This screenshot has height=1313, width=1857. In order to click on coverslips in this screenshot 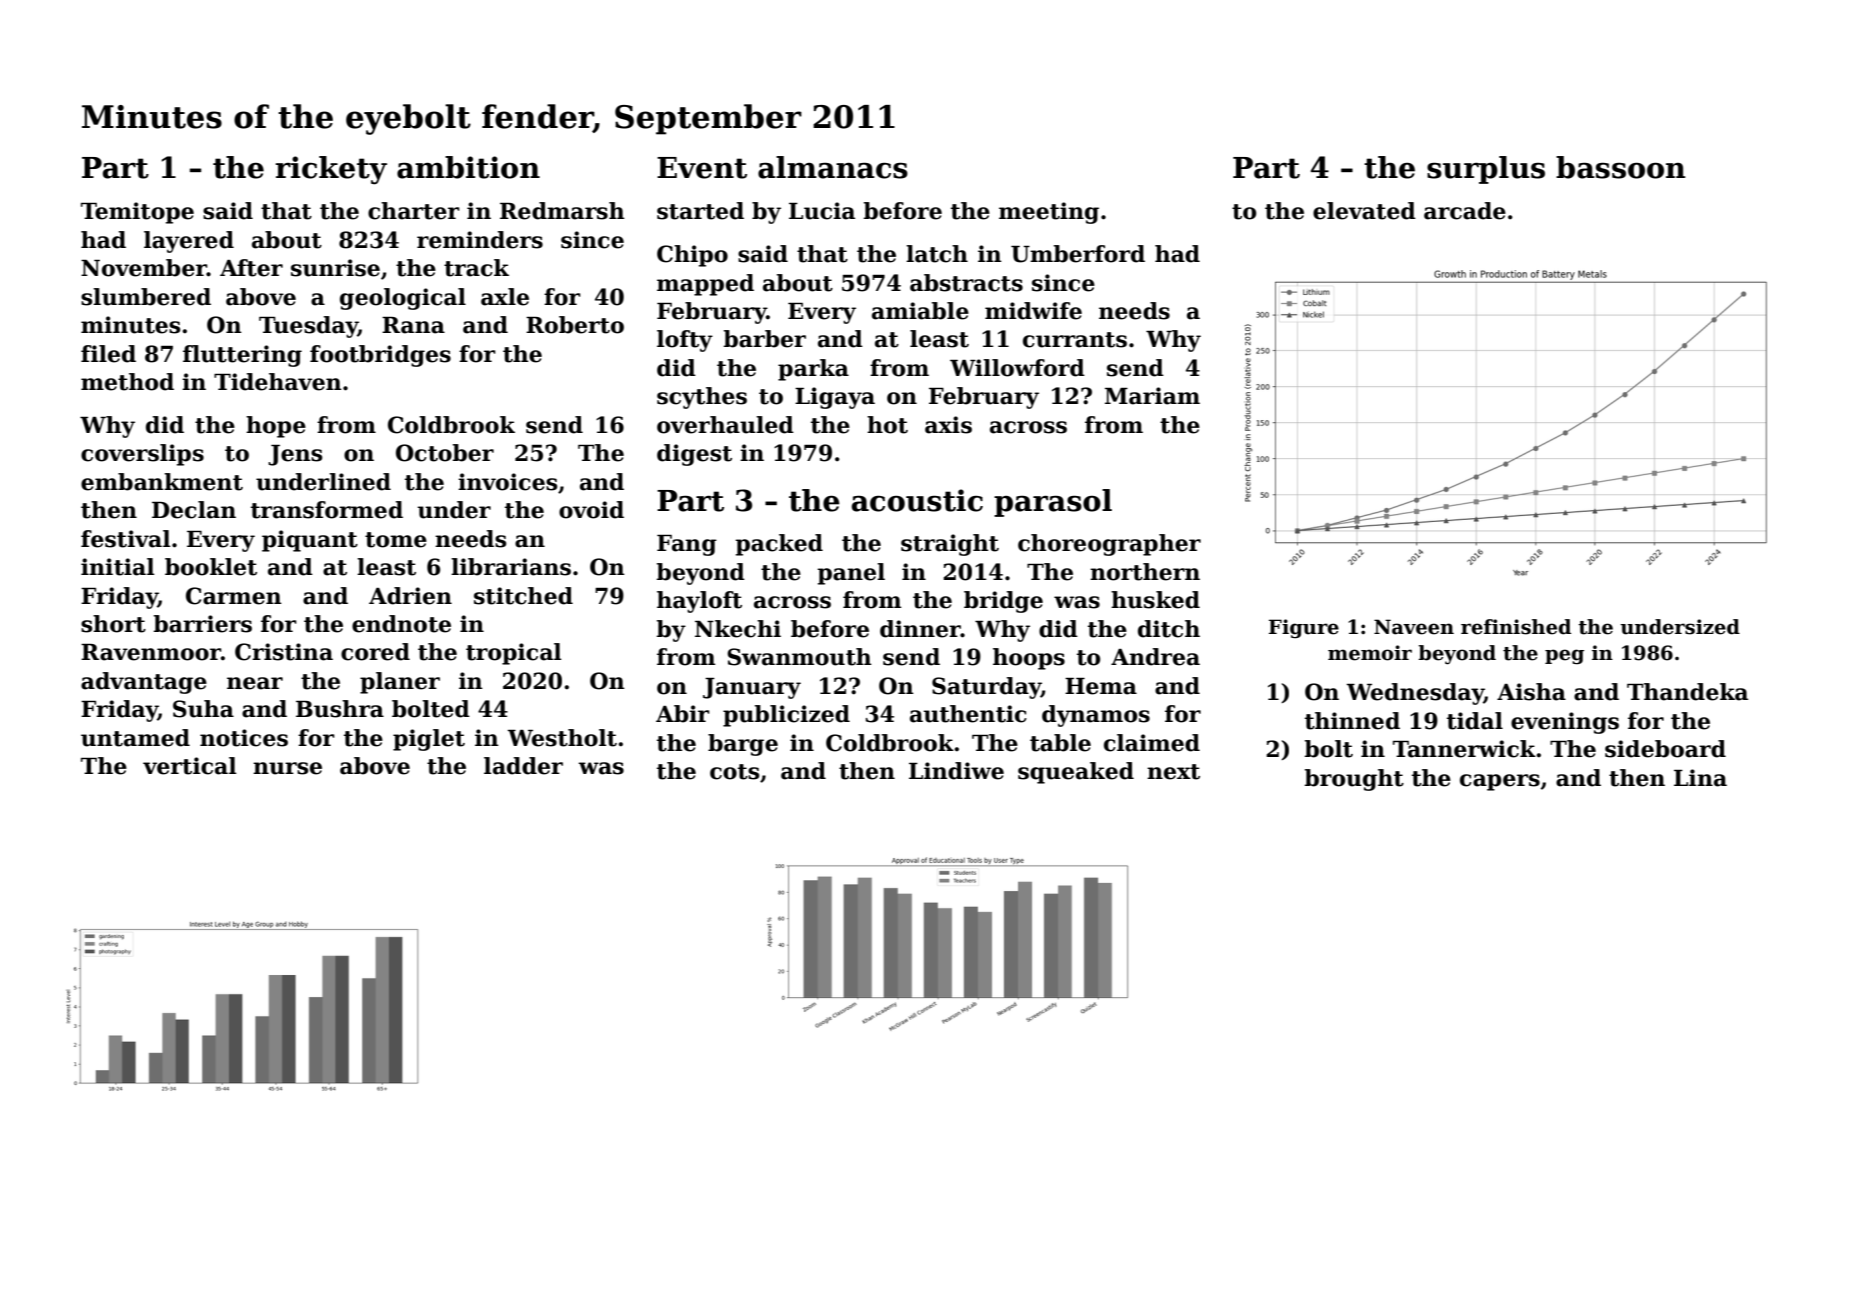, I will do `click(142, 455)`.
